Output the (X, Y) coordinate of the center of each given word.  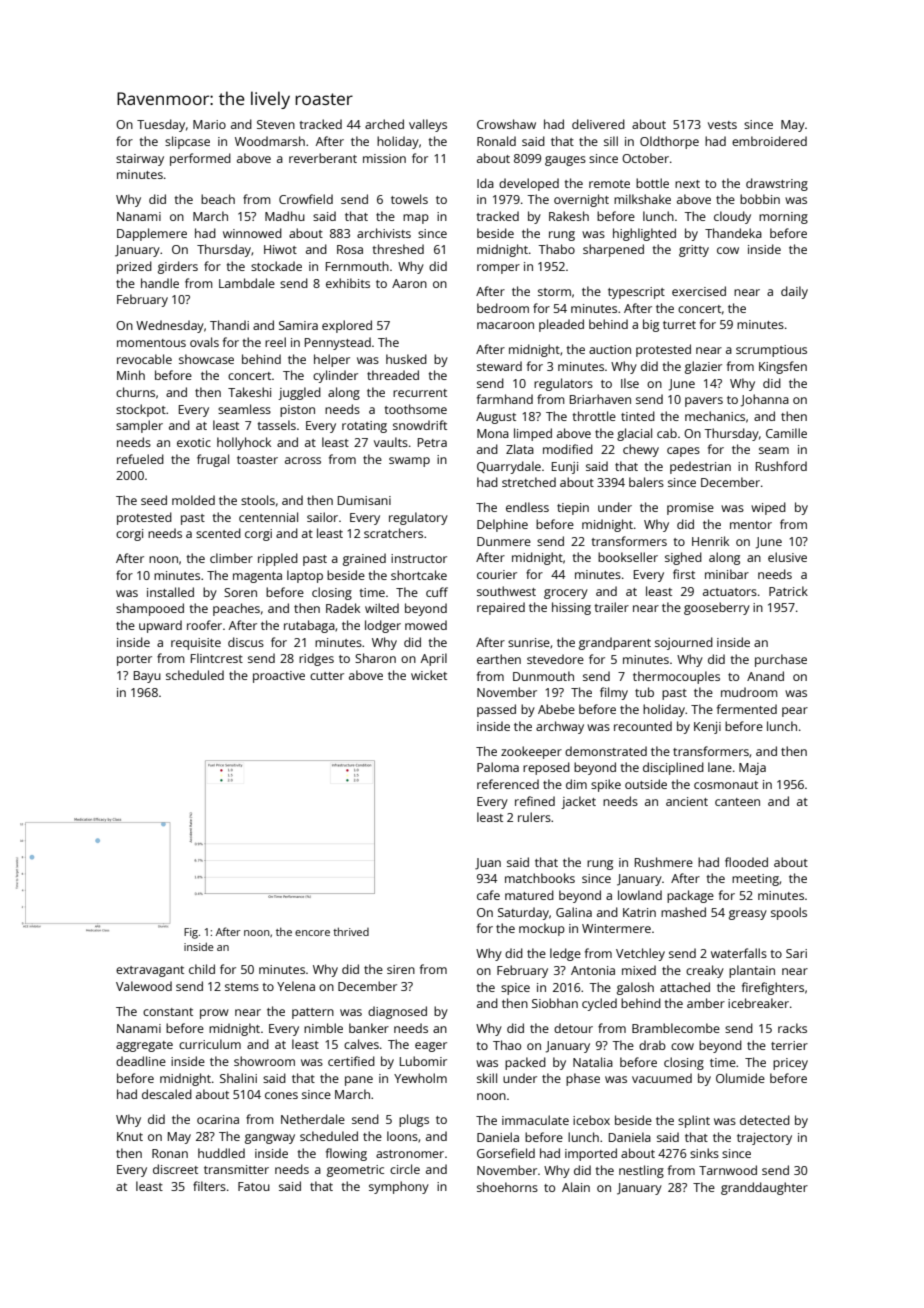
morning (783, 218)
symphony (399, 1187)
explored (347, 326)
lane (720, 767)
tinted (638, 416)
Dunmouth (543, 676)
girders (178, 267)
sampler (139, 426)
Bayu (147, 677)
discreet (175, 1169)
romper (498, 269)
